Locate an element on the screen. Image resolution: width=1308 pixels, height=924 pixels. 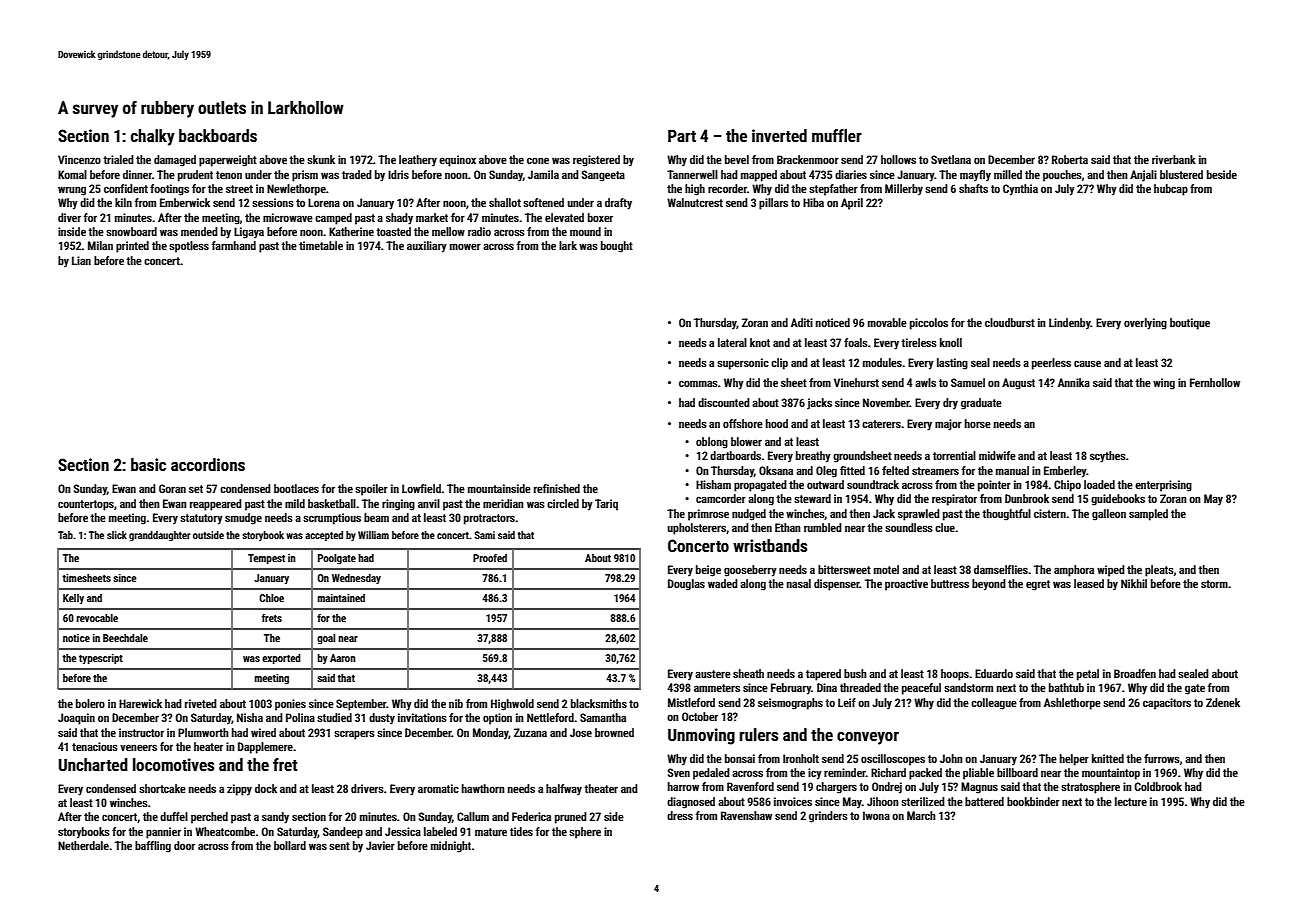
sprawled is located at coordinates (919, 515).
